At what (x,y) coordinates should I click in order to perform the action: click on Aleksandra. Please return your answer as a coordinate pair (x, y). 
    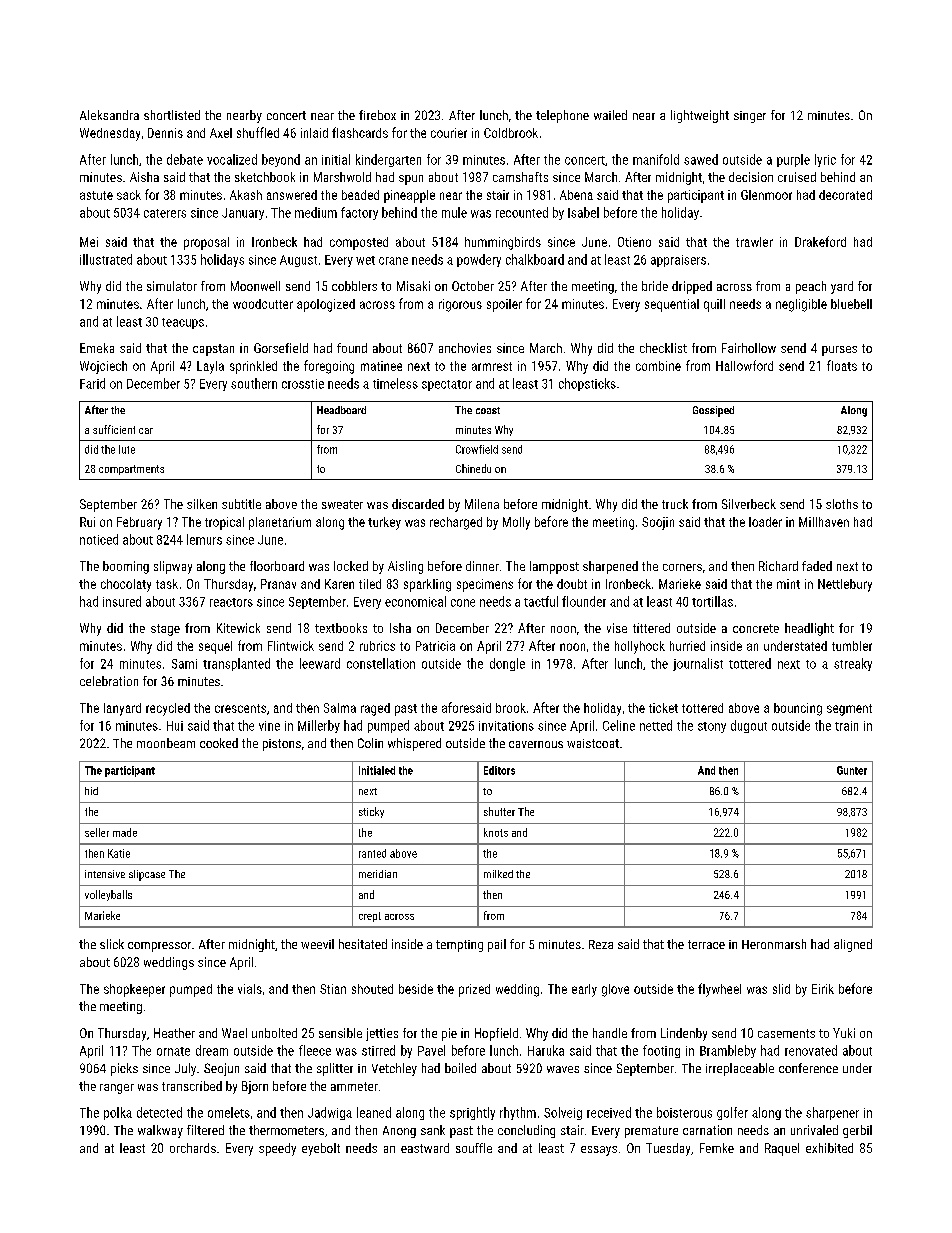
    Looking at the image, I should click on (109, 115).
